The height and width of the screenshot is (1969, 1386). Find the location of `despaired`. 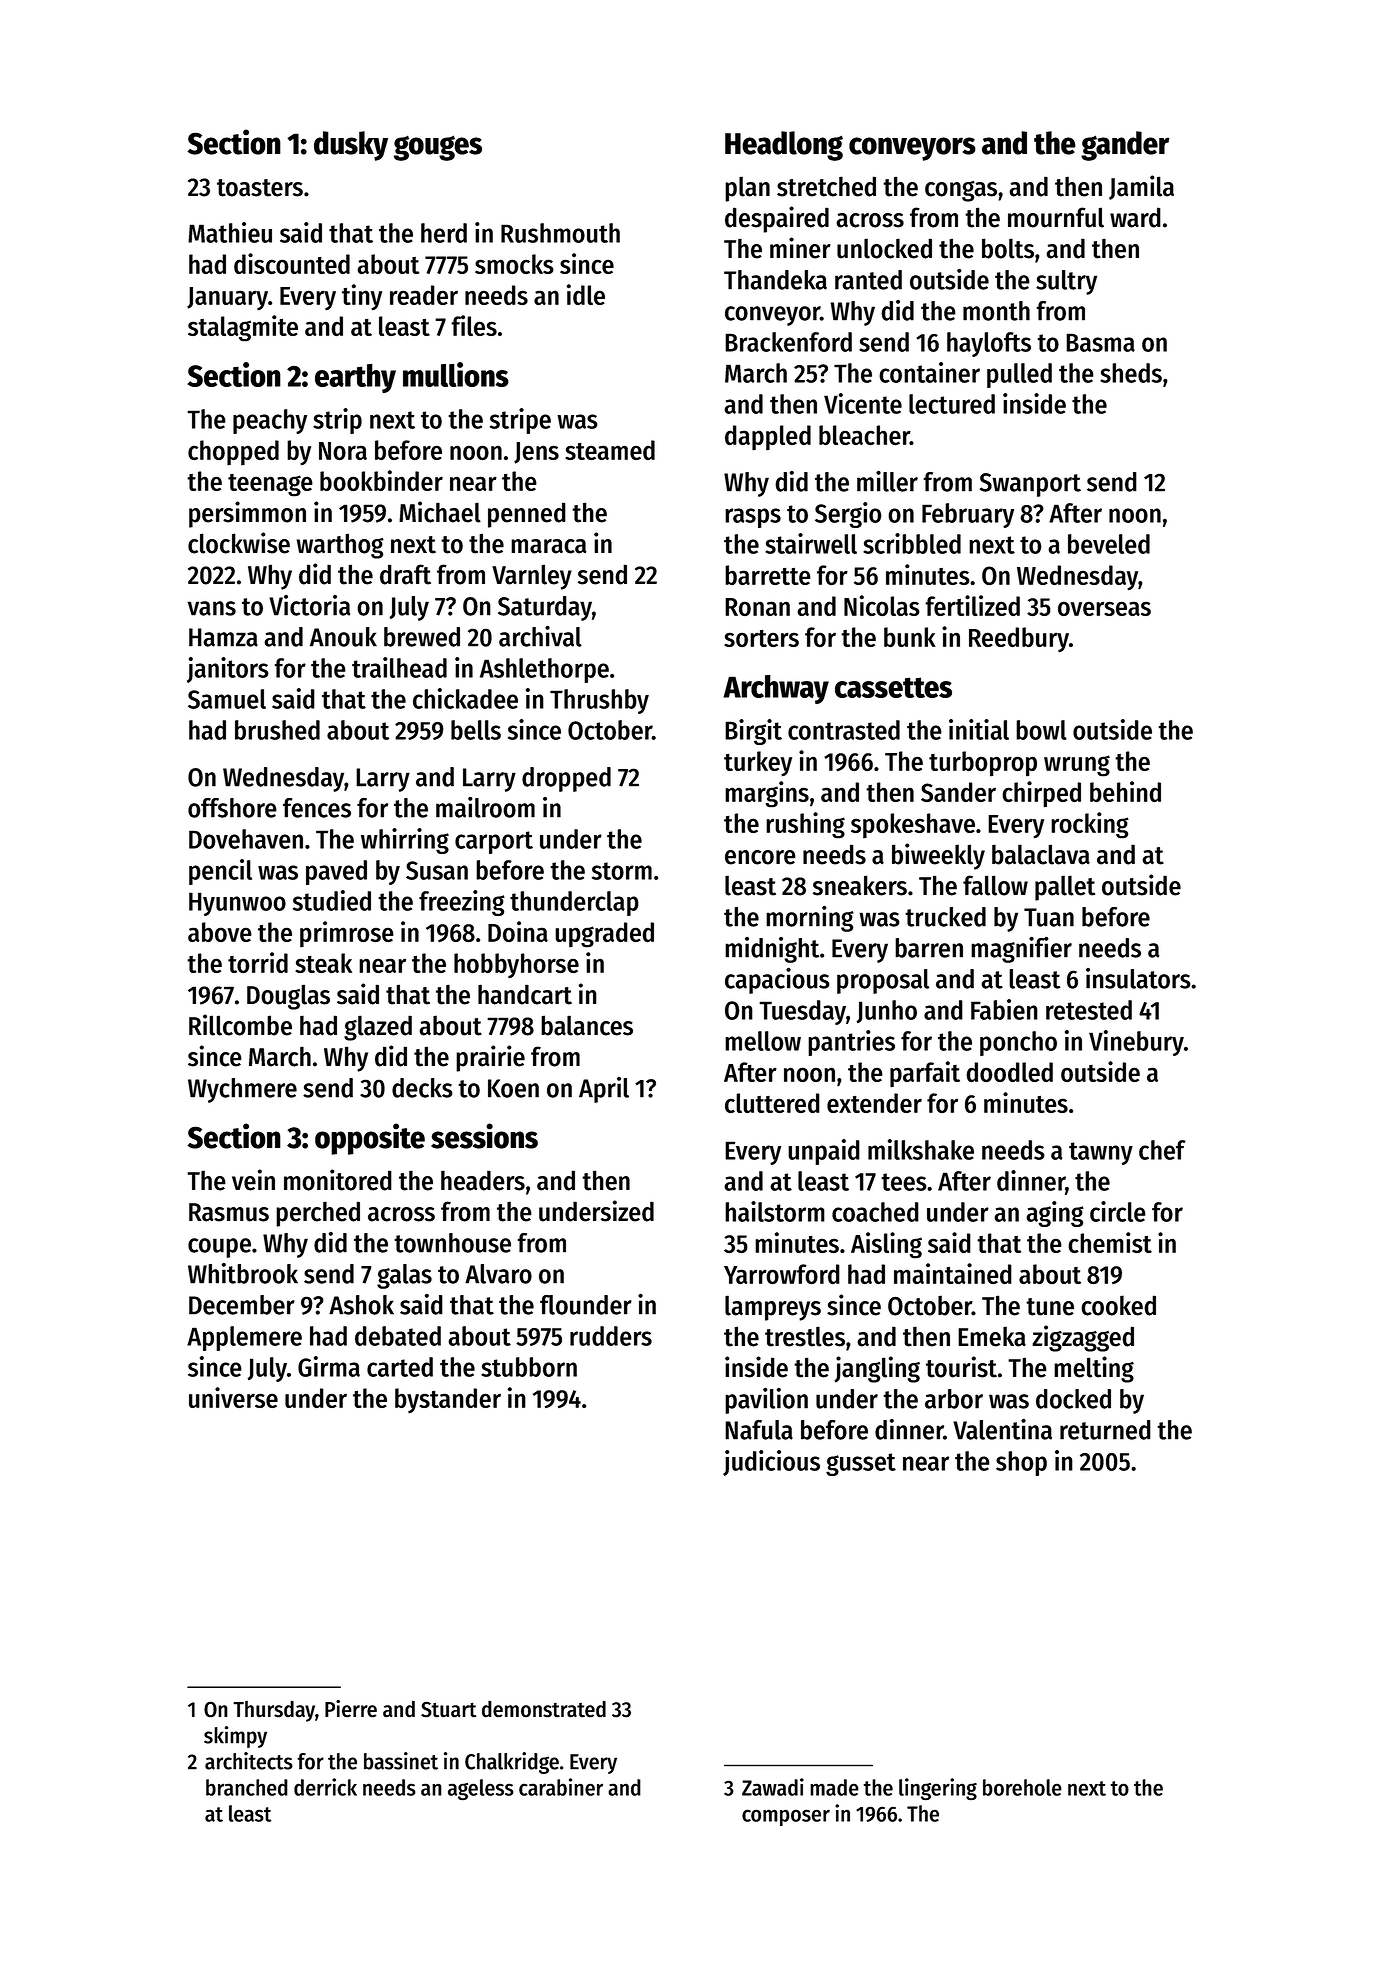

despaired is located at coordinates (777, 219).
